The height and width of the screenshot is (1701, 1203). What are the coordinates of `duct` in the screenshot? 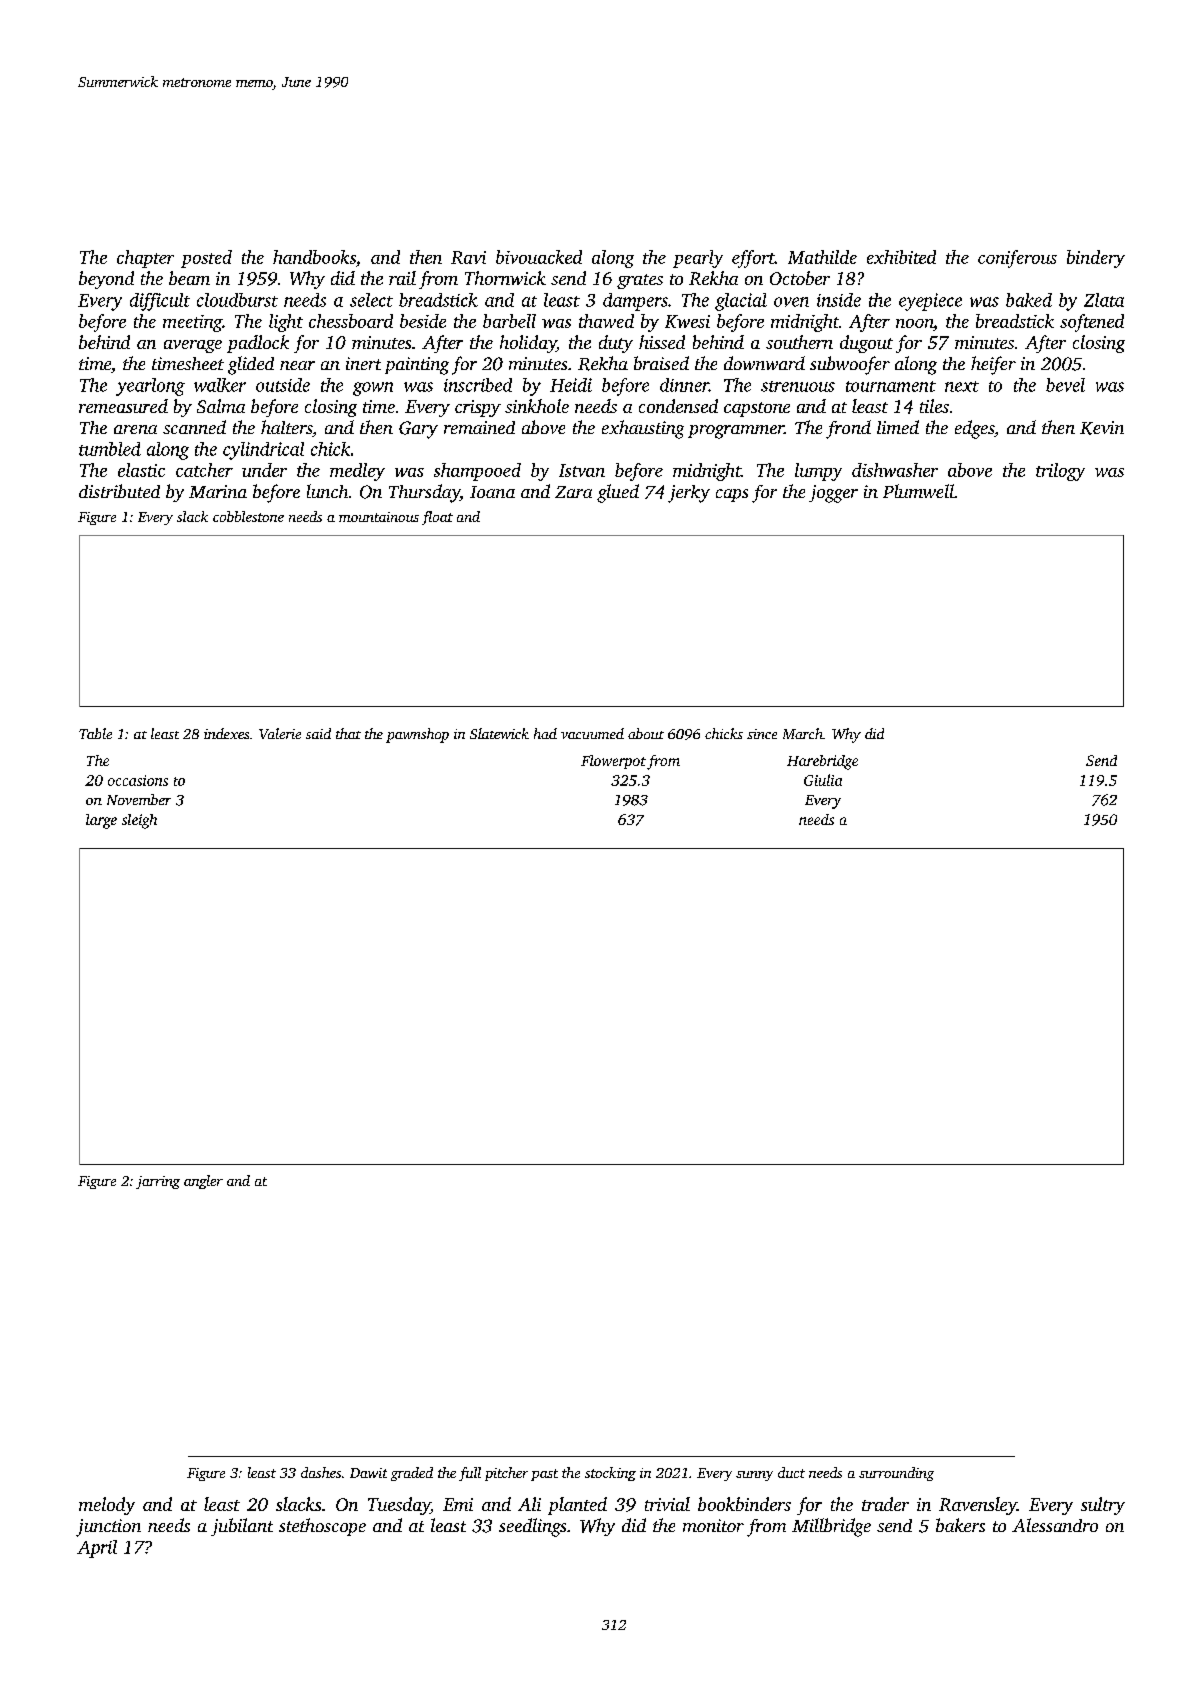 It's located at (791, 1472).
